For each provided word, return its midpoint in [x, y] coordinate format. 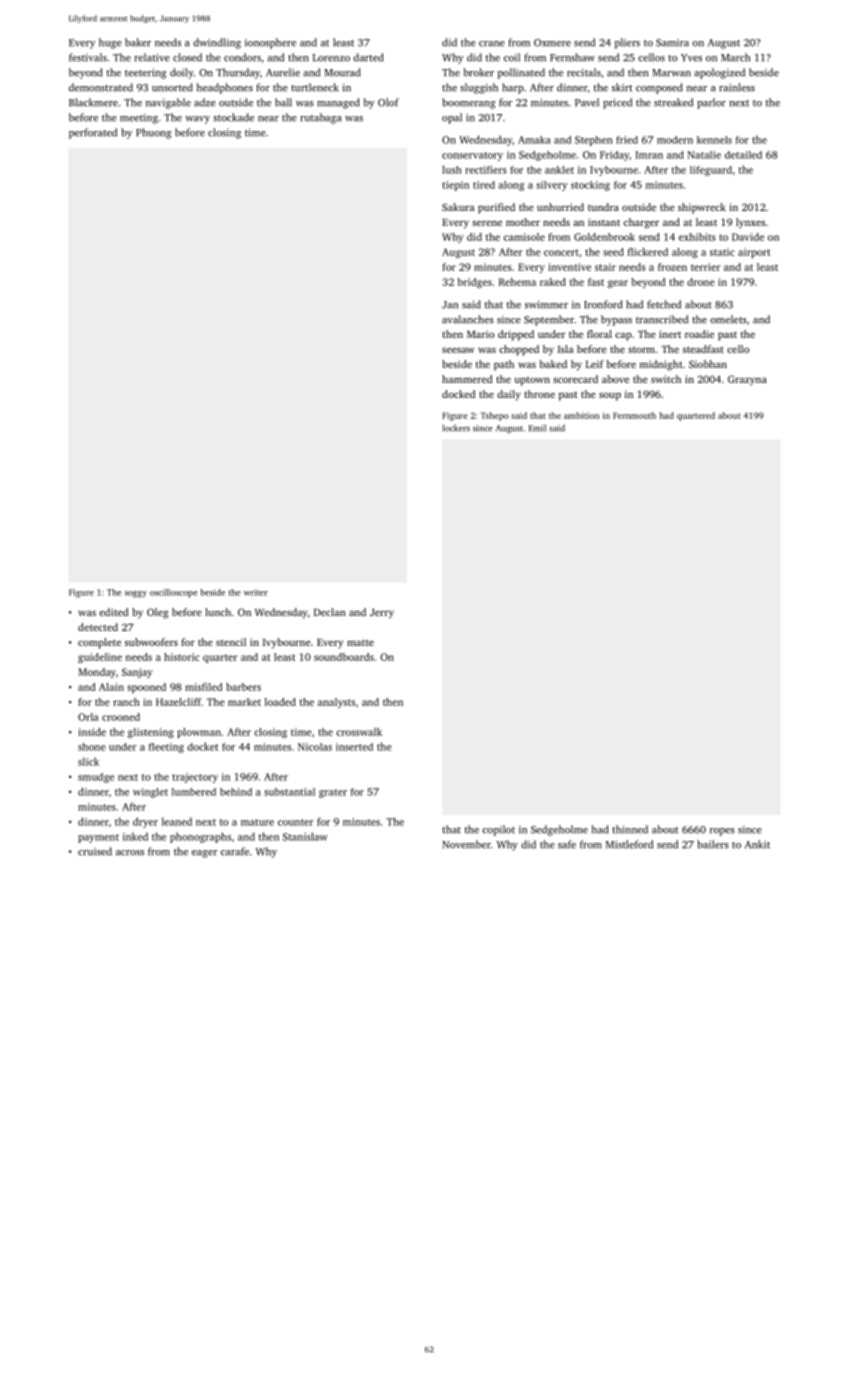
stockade [233, 117]
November [466, 844]
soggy [136, 594]
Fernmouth [634, 415]
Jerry [382, 614]
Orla [88, 717]
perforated [93, 133]
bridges [474, 283]
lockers [456, 428]
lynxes [750, 223]
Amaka [534, 140]
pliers [627, 43]
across [130, 853]
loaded [280, 702]
